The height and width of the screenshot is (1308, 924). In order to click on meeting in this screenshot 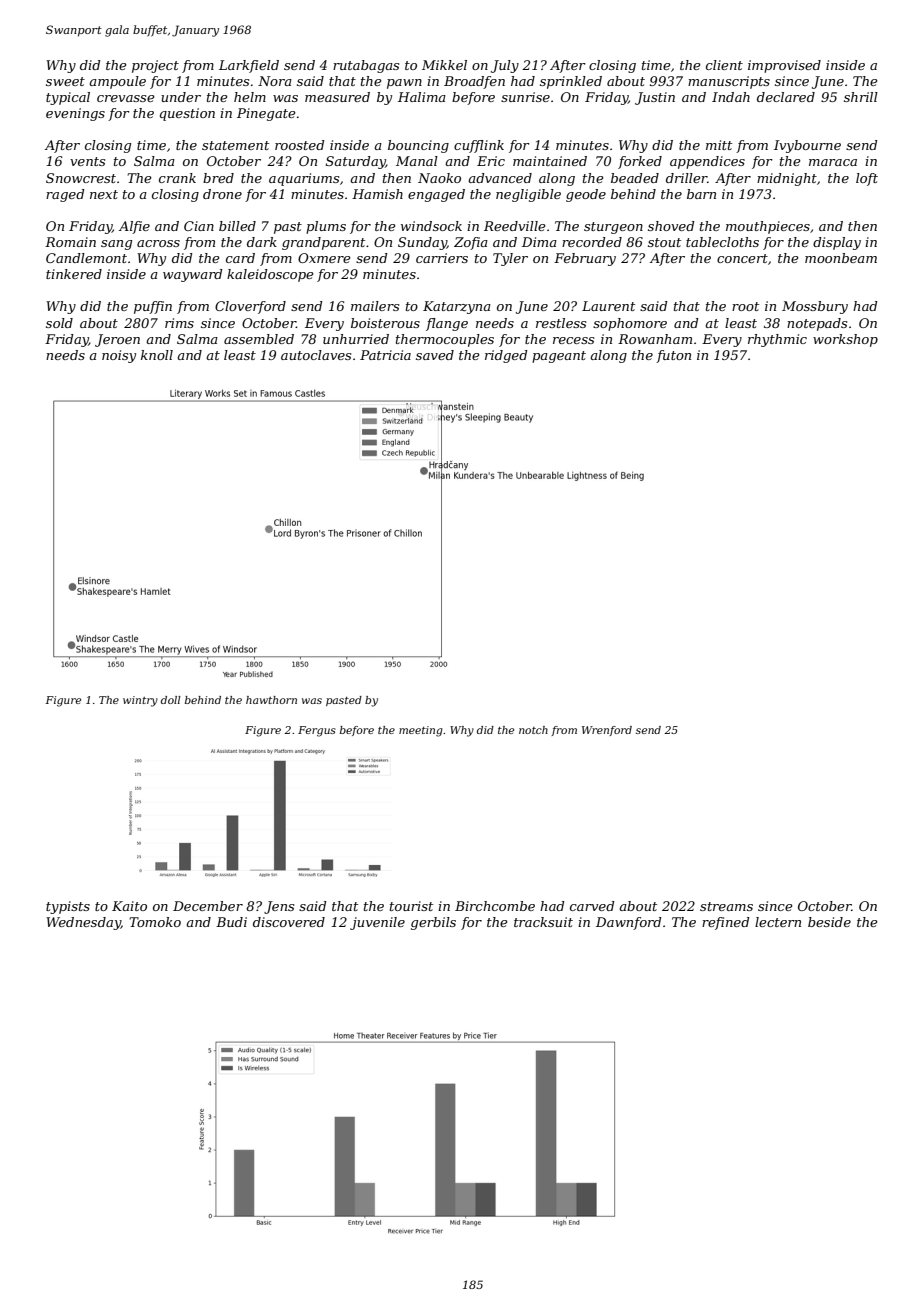, I will do `click(421, 731)`.
